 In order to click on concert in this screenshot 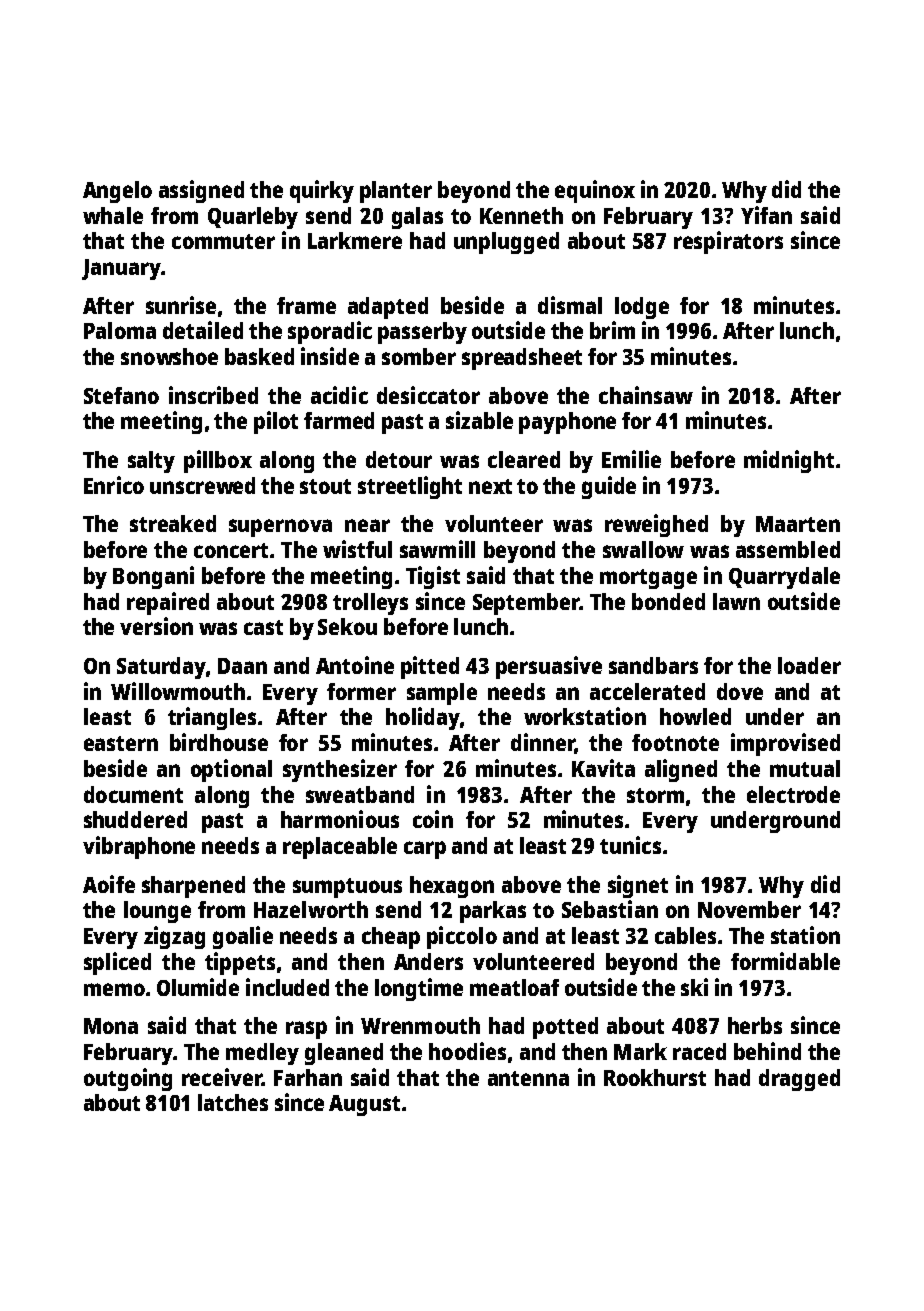, I will do `click(231, 550)`.
